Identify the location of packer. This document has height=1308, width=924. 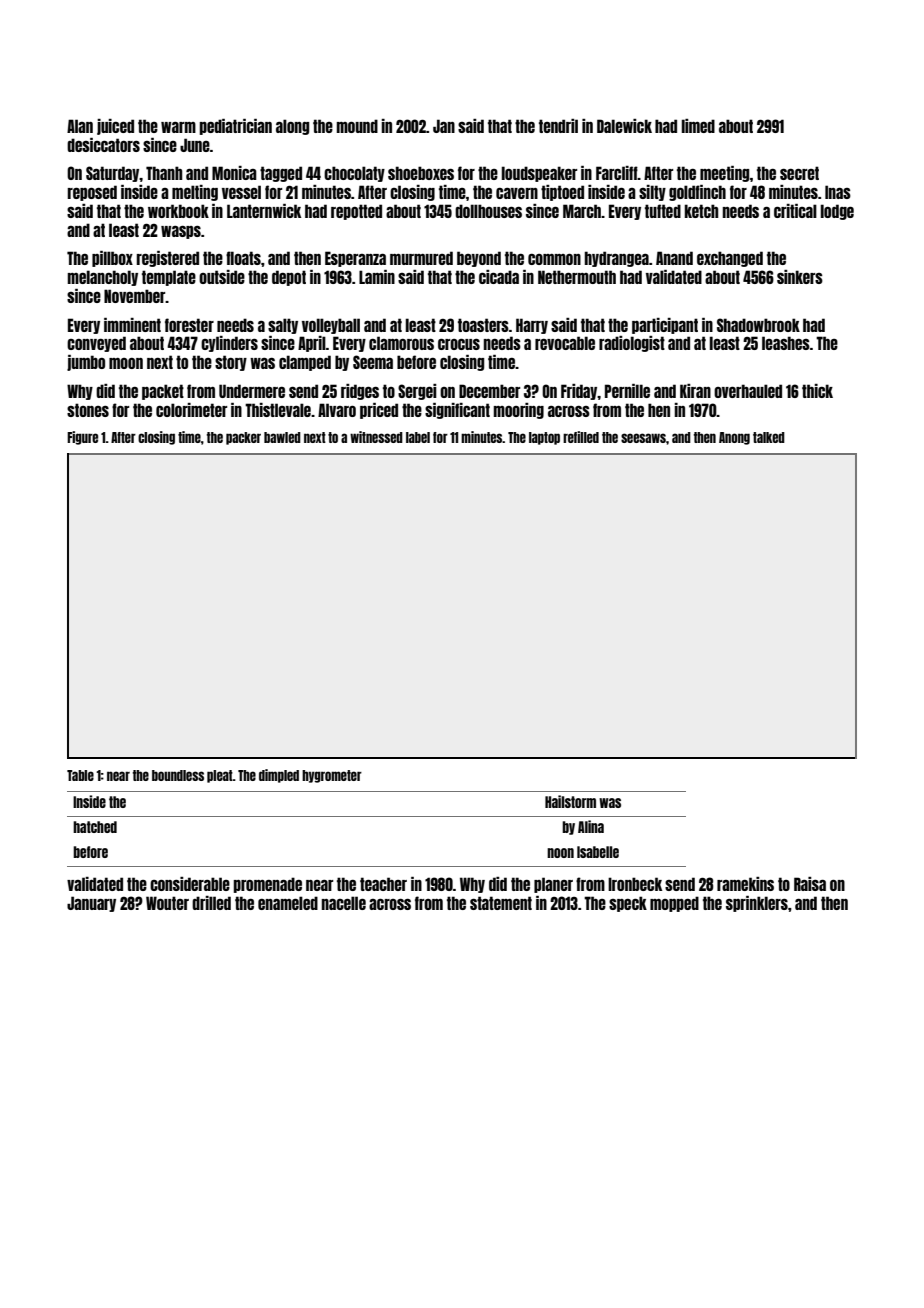
(243, 438).
